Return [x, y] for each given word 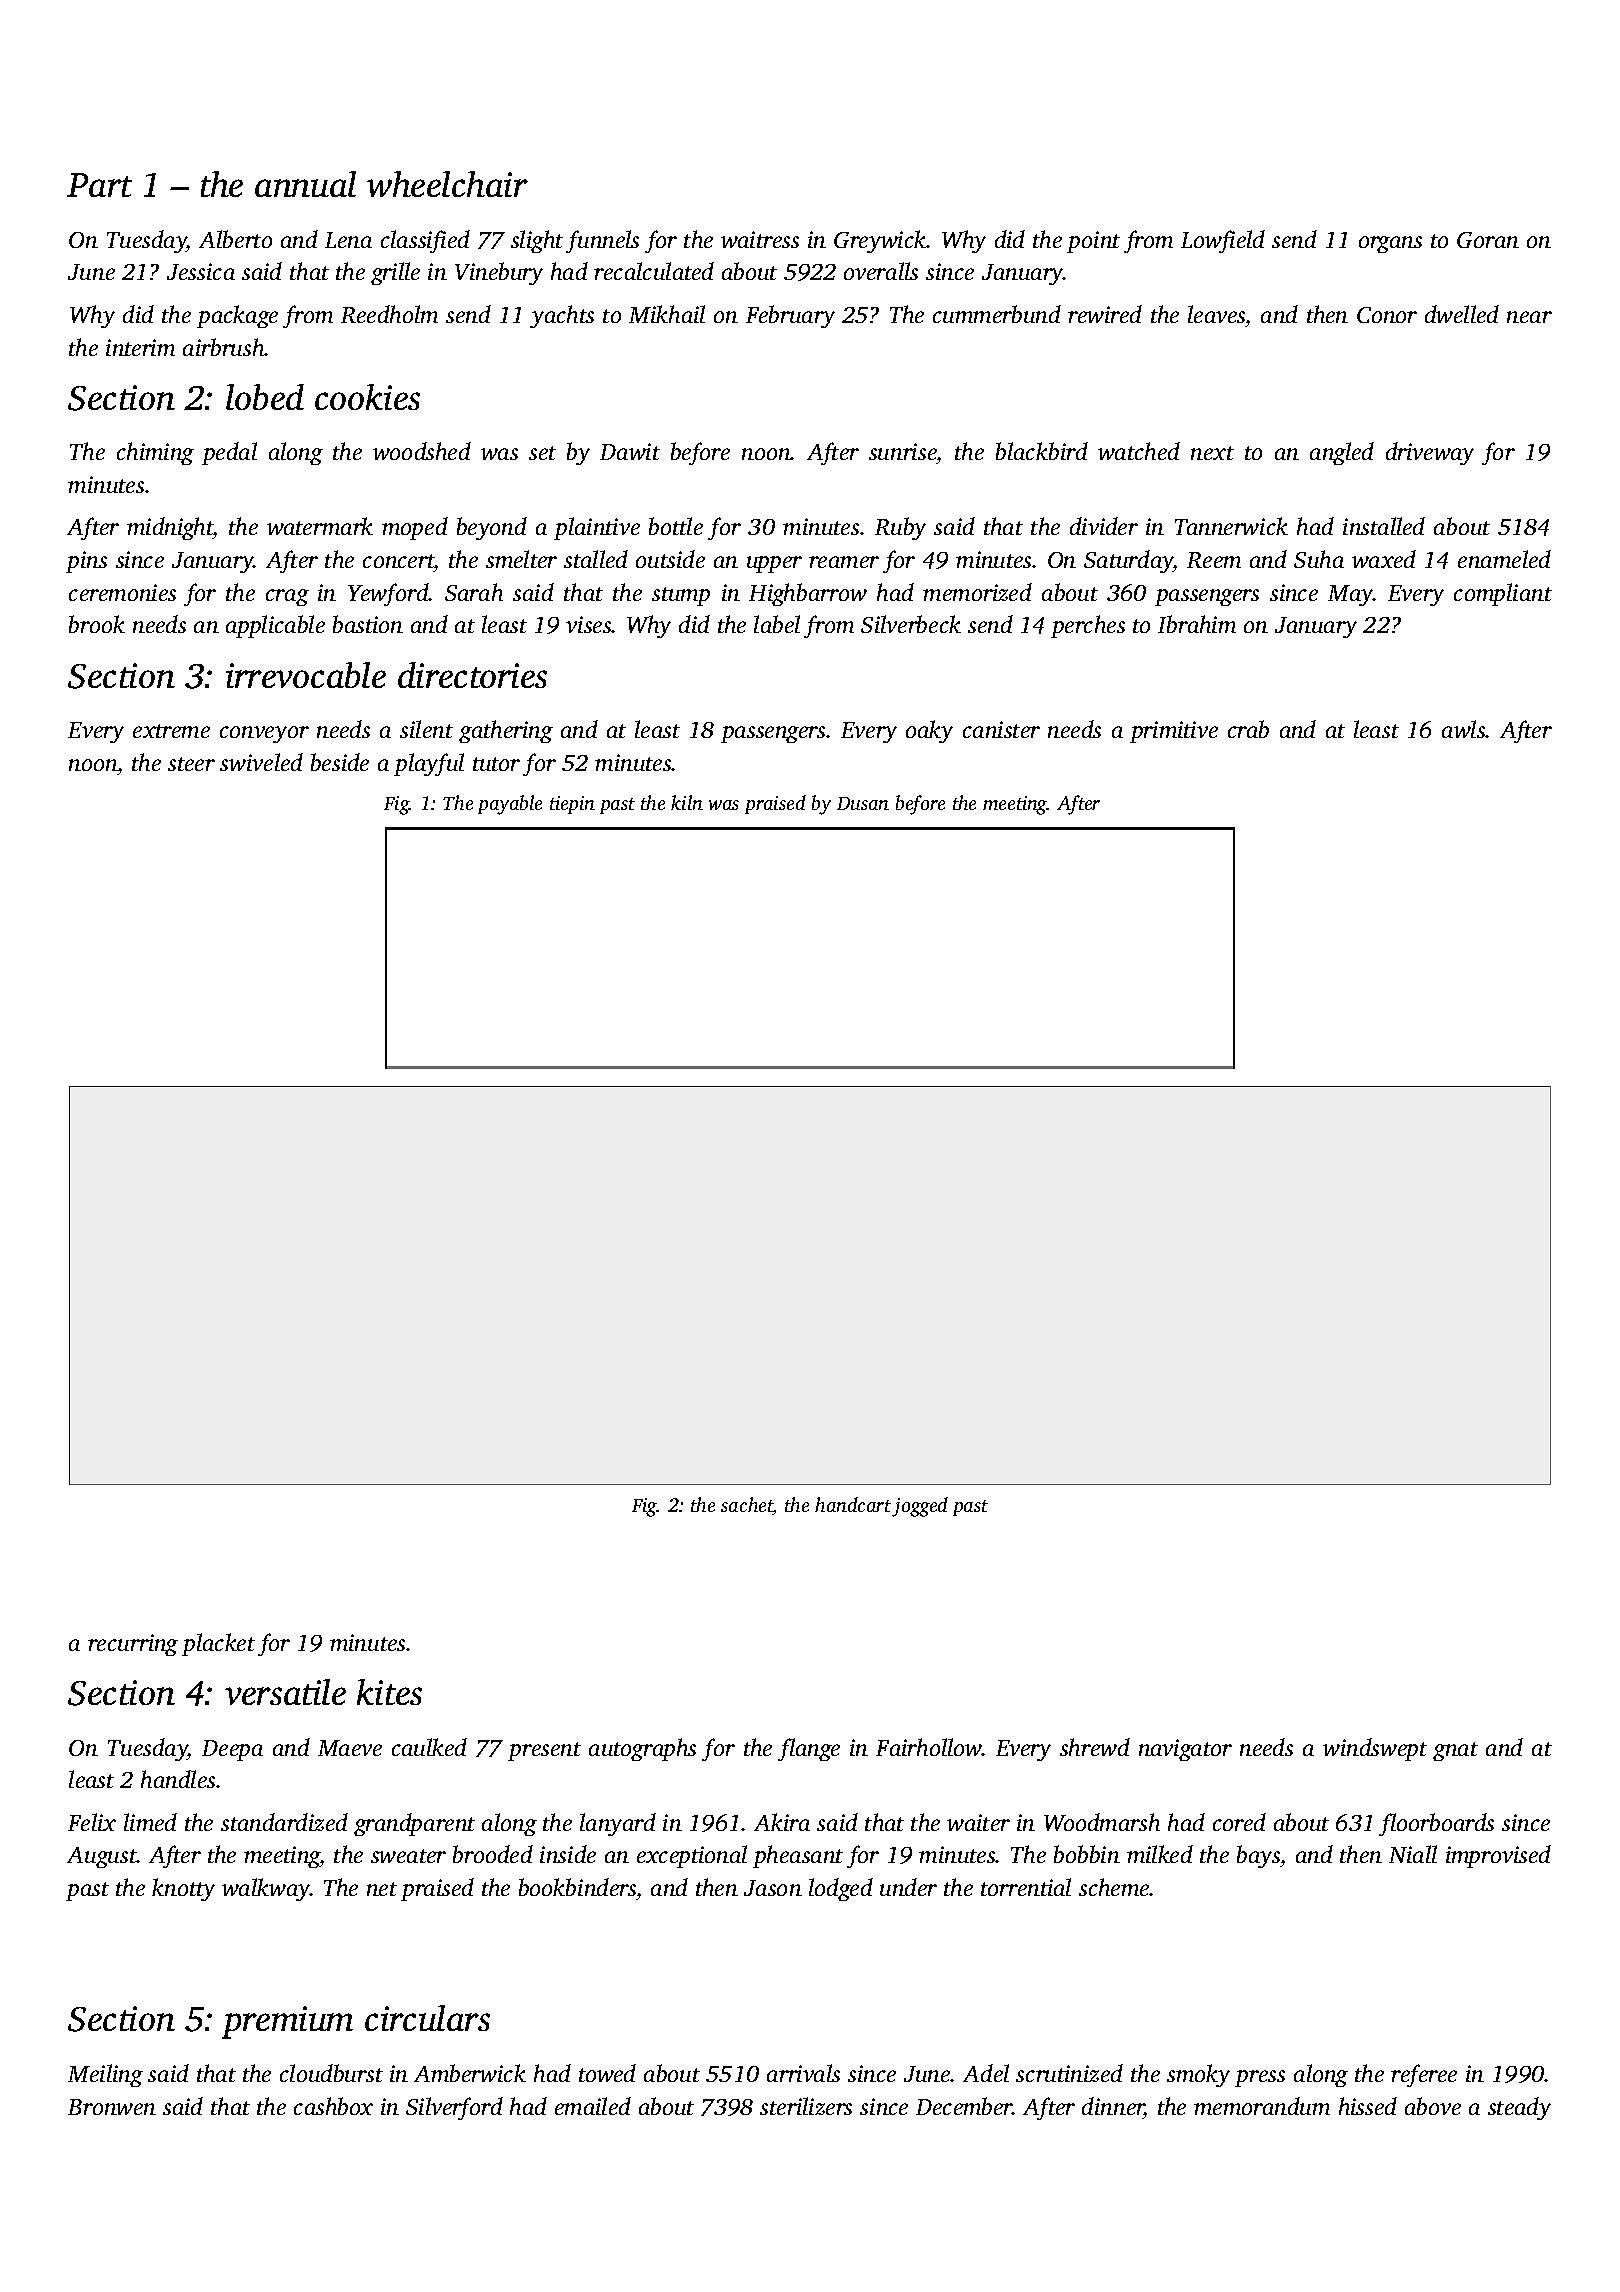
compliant [1503, 594]
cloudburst [331, 2073]
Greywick [880, 241]
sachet [747, 1506]
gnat [1455, 1751]
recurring [133, 1645]
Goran [1488, 240]
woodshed [422, 451]
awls [1464, 729]
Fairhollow [929, 1747]
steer [191, 764]
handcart [853, 1504]
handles [178, 1779]
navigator [1185, 1750]
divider [1104, 526]
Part [99, 185]
